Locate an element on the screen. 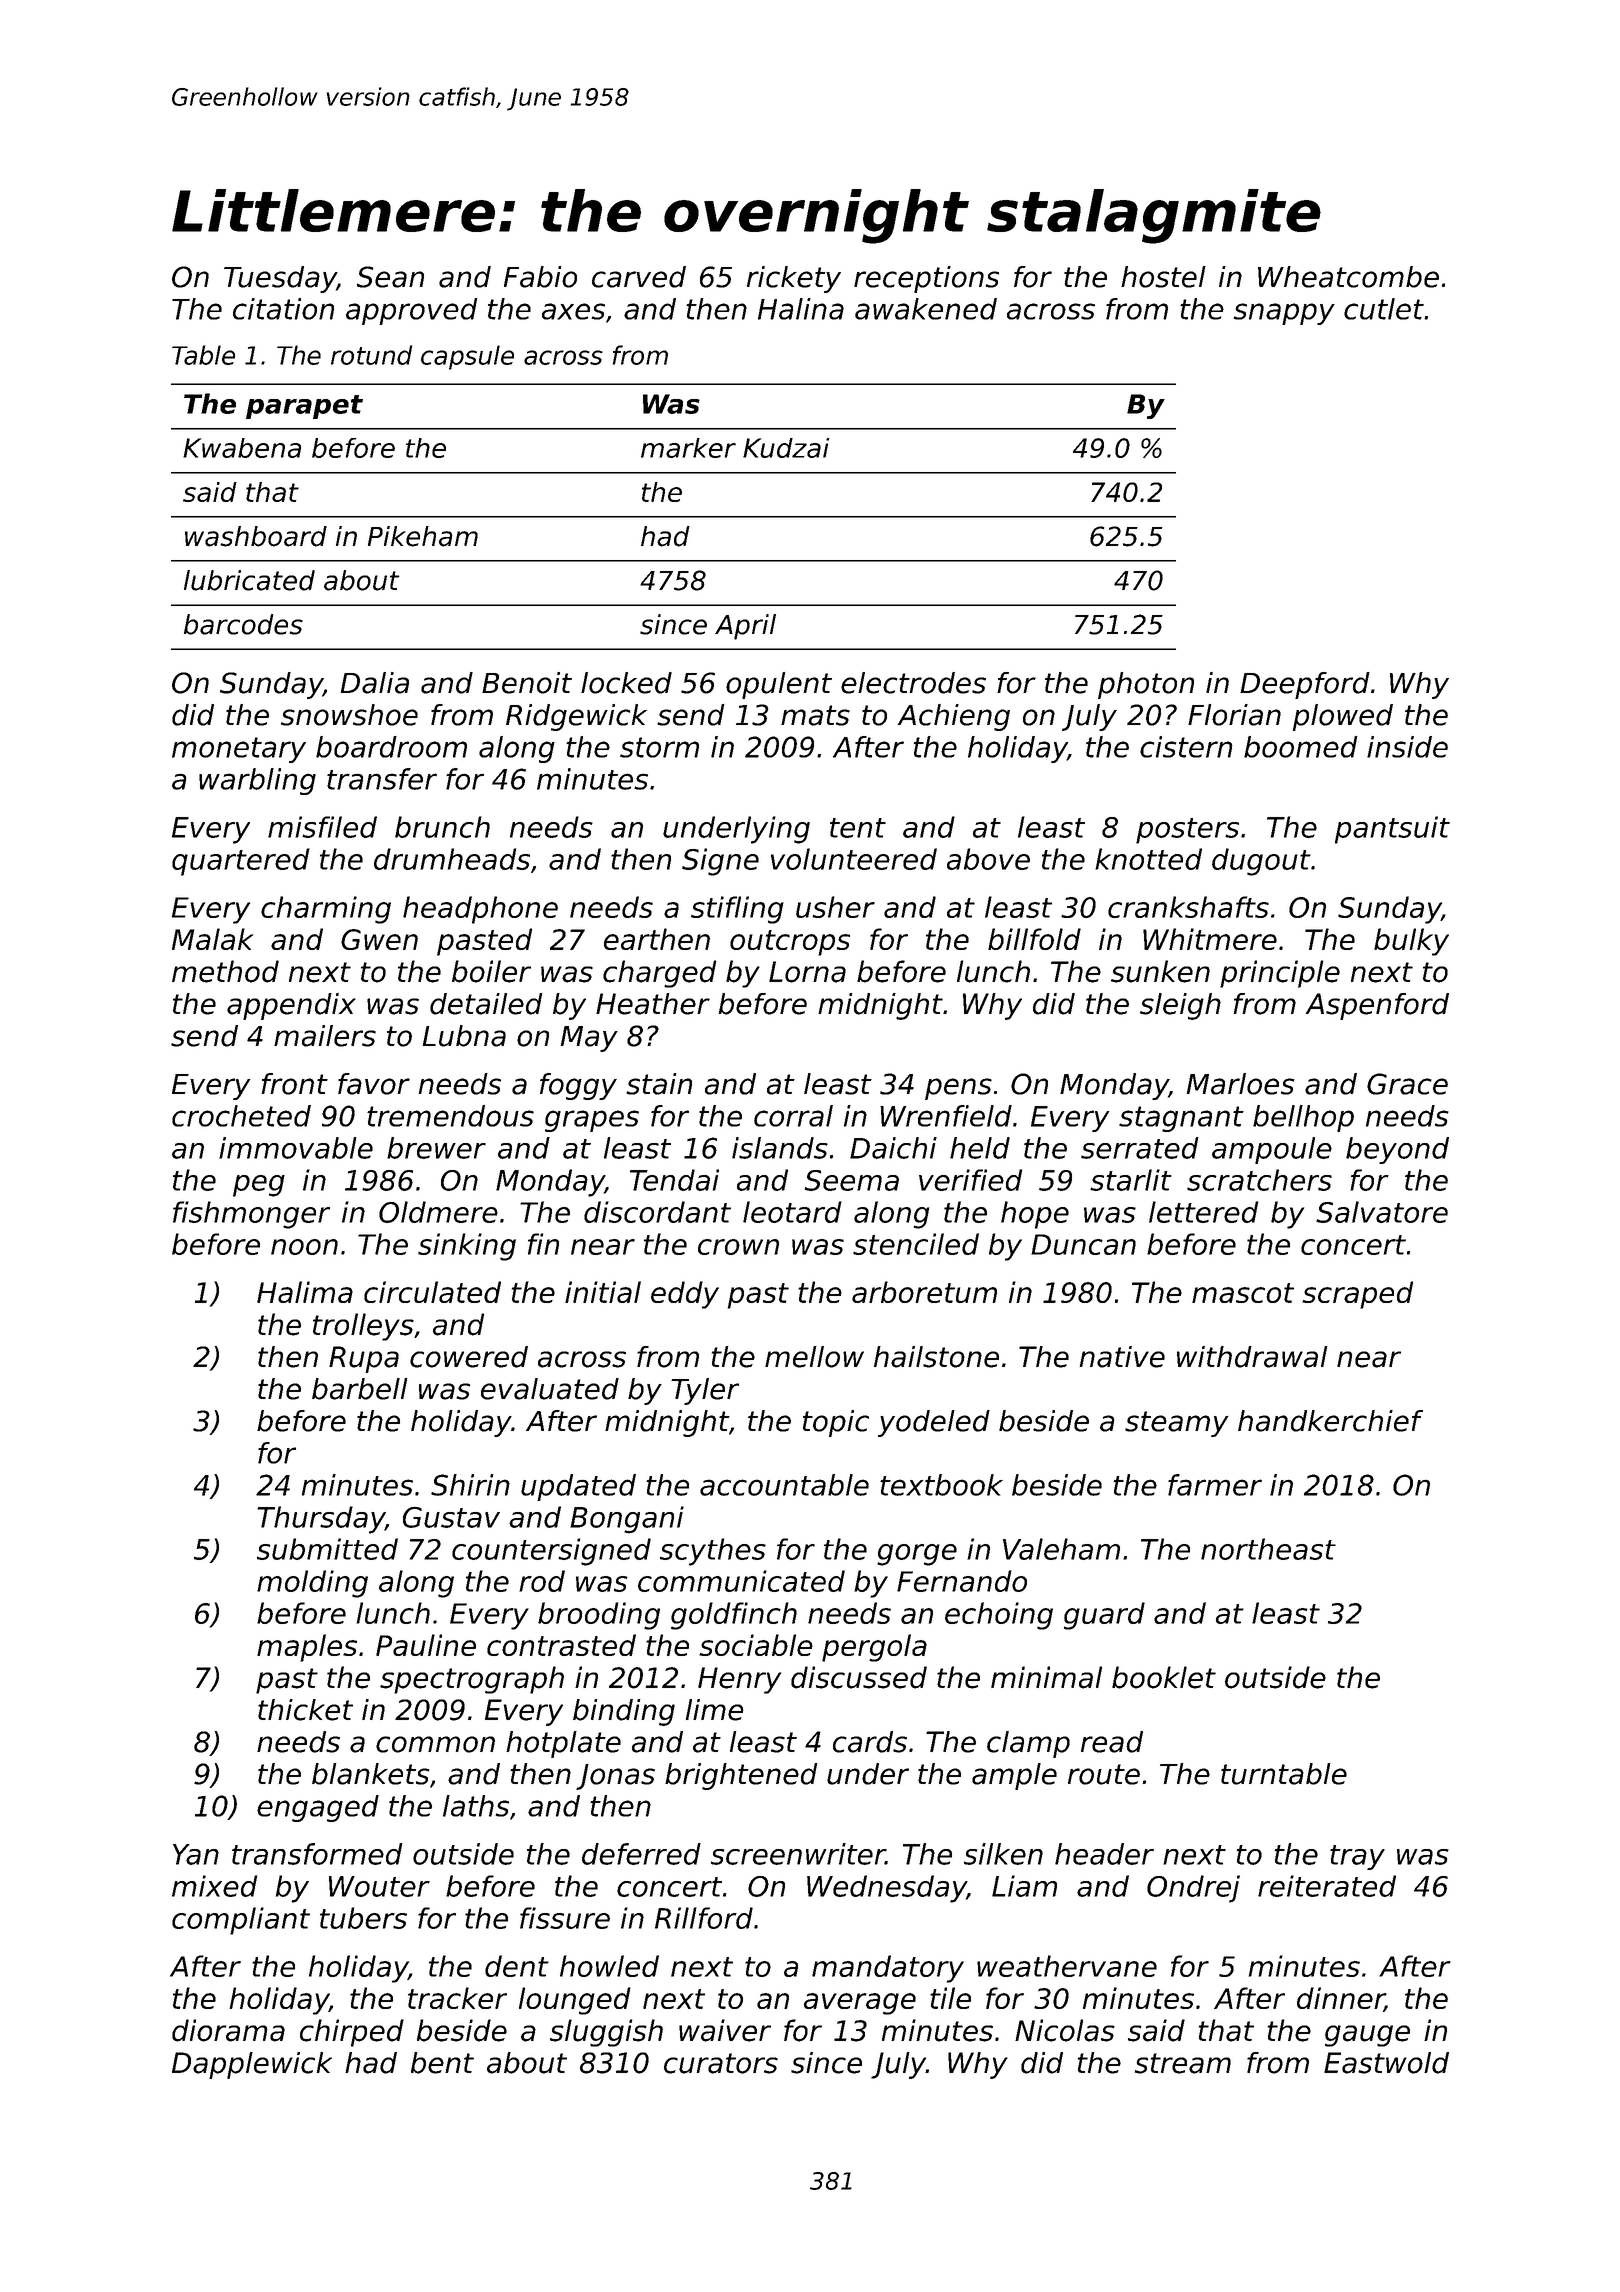 The width and height of the screenshot is (1620, 2292). initial is located at coordinates (603, 1292).
